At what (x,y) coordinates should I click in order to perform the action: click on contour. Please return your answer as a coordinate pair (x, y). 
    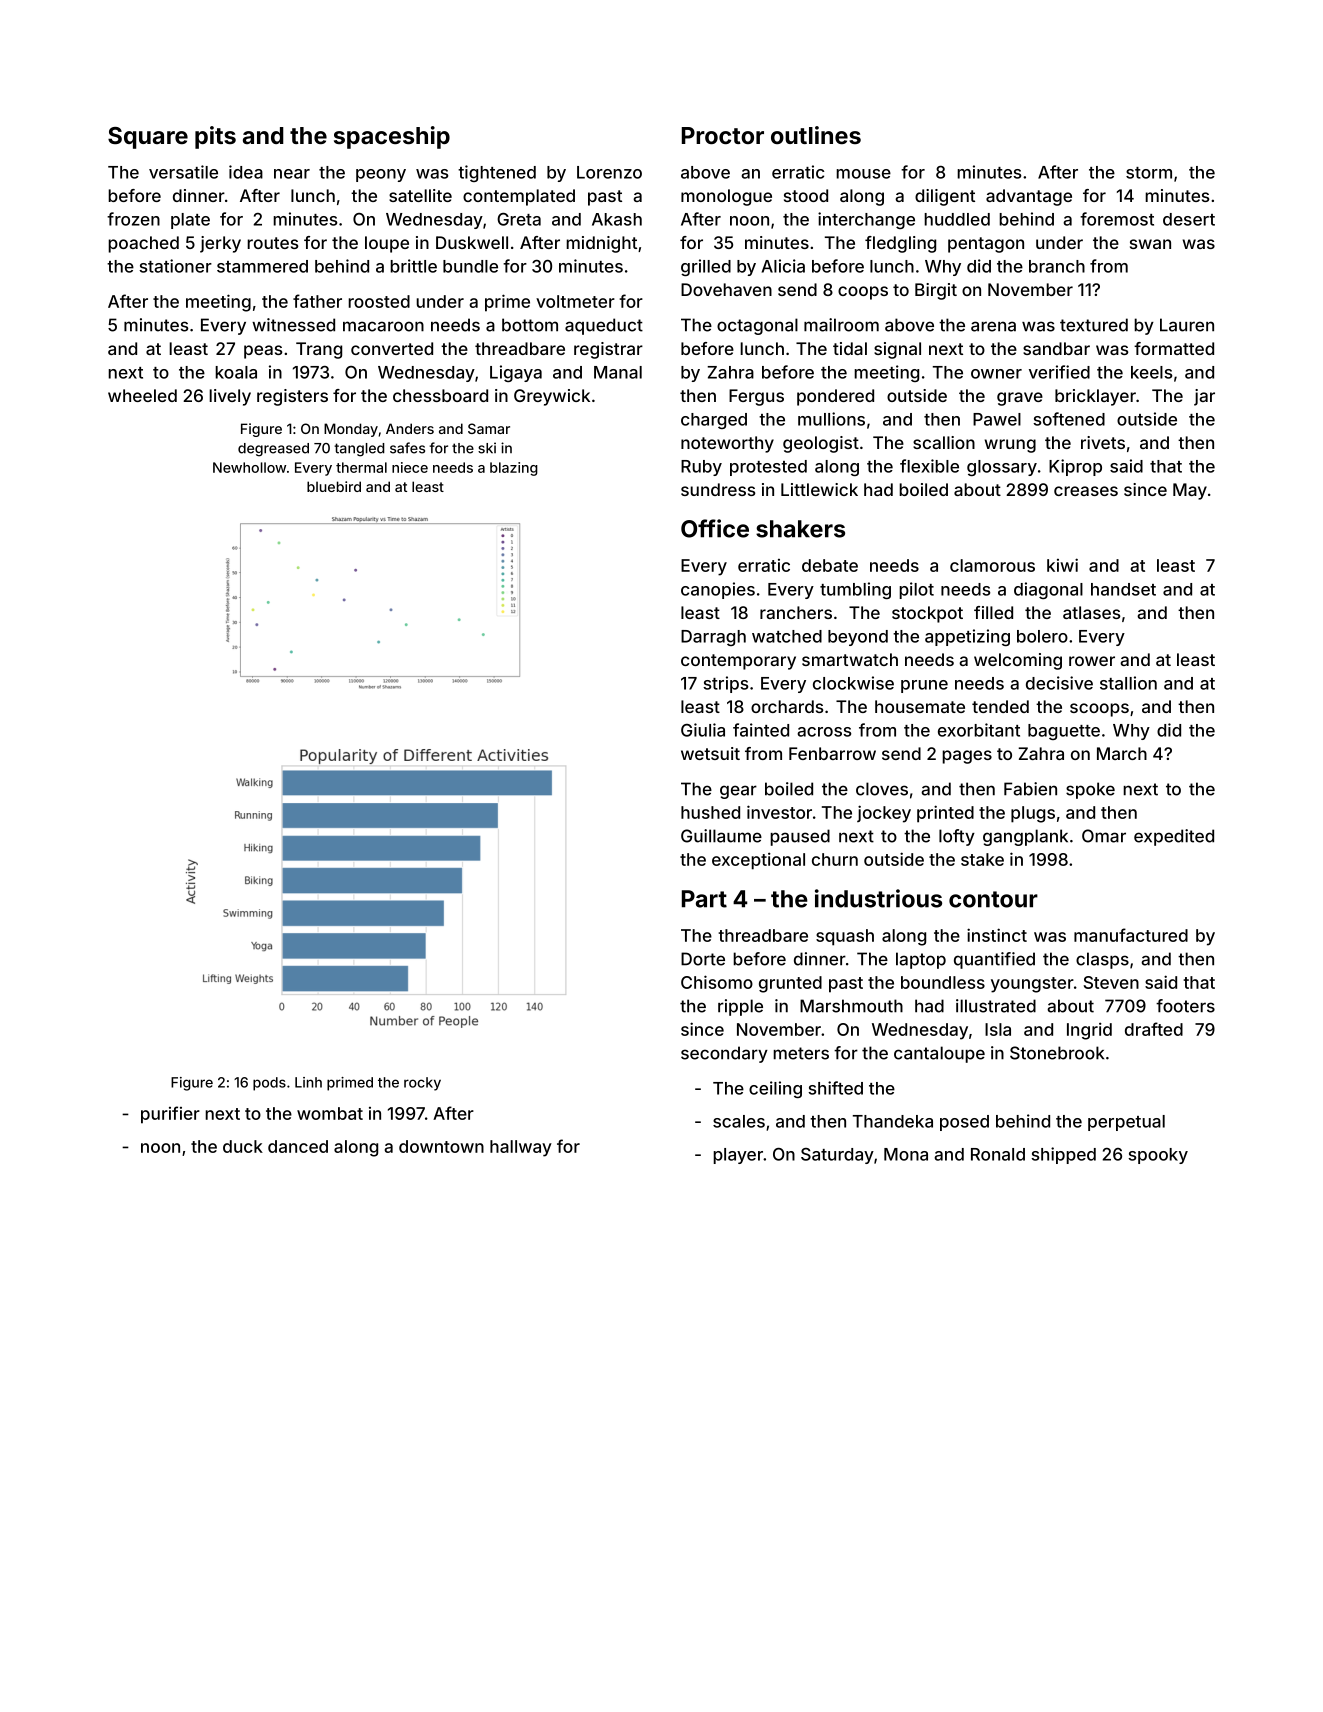
    Looking at the image, I should click on (993, 899).
